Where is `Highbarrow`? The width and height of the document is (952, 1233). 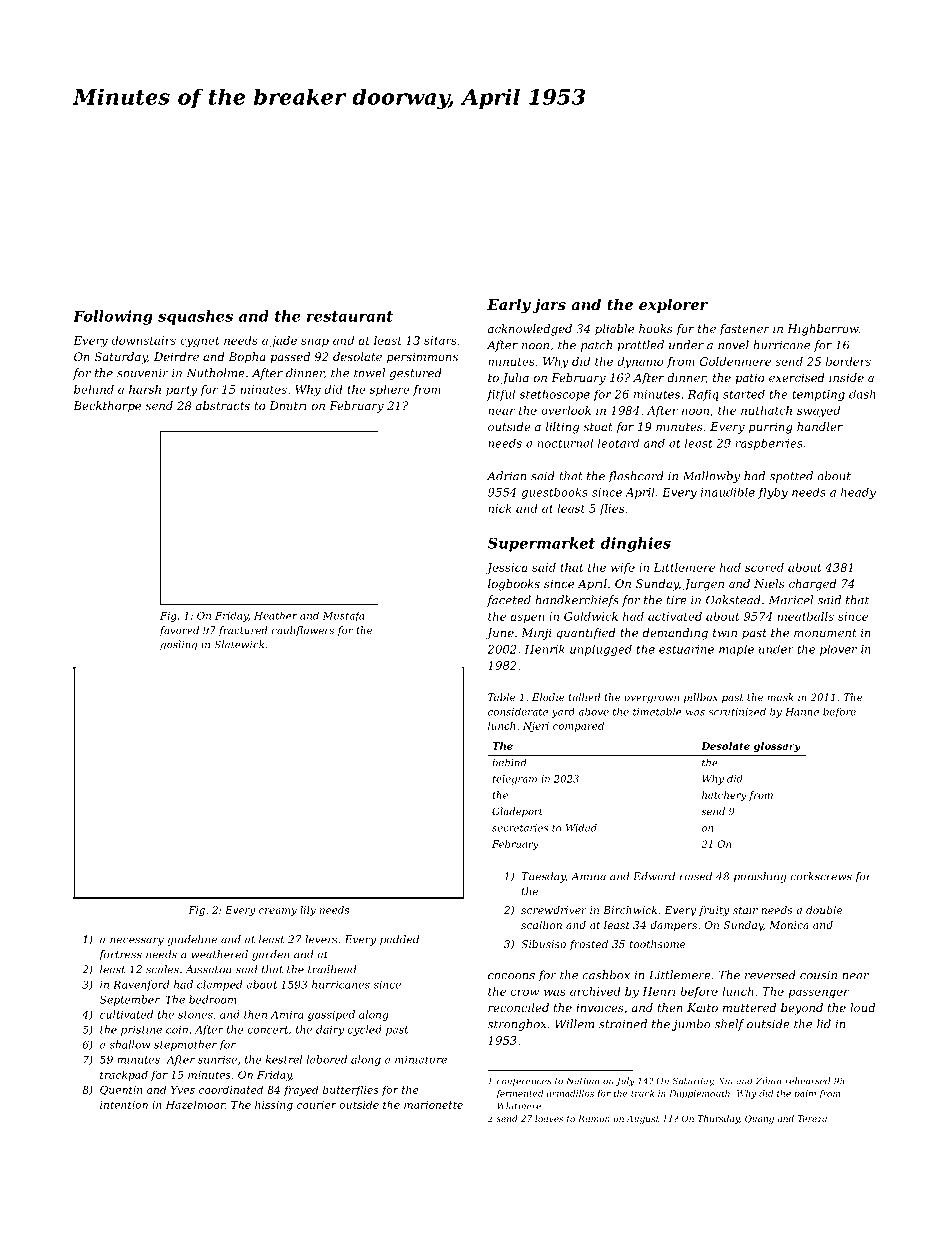 Highbarrow is located at coordinates (823, 330).
